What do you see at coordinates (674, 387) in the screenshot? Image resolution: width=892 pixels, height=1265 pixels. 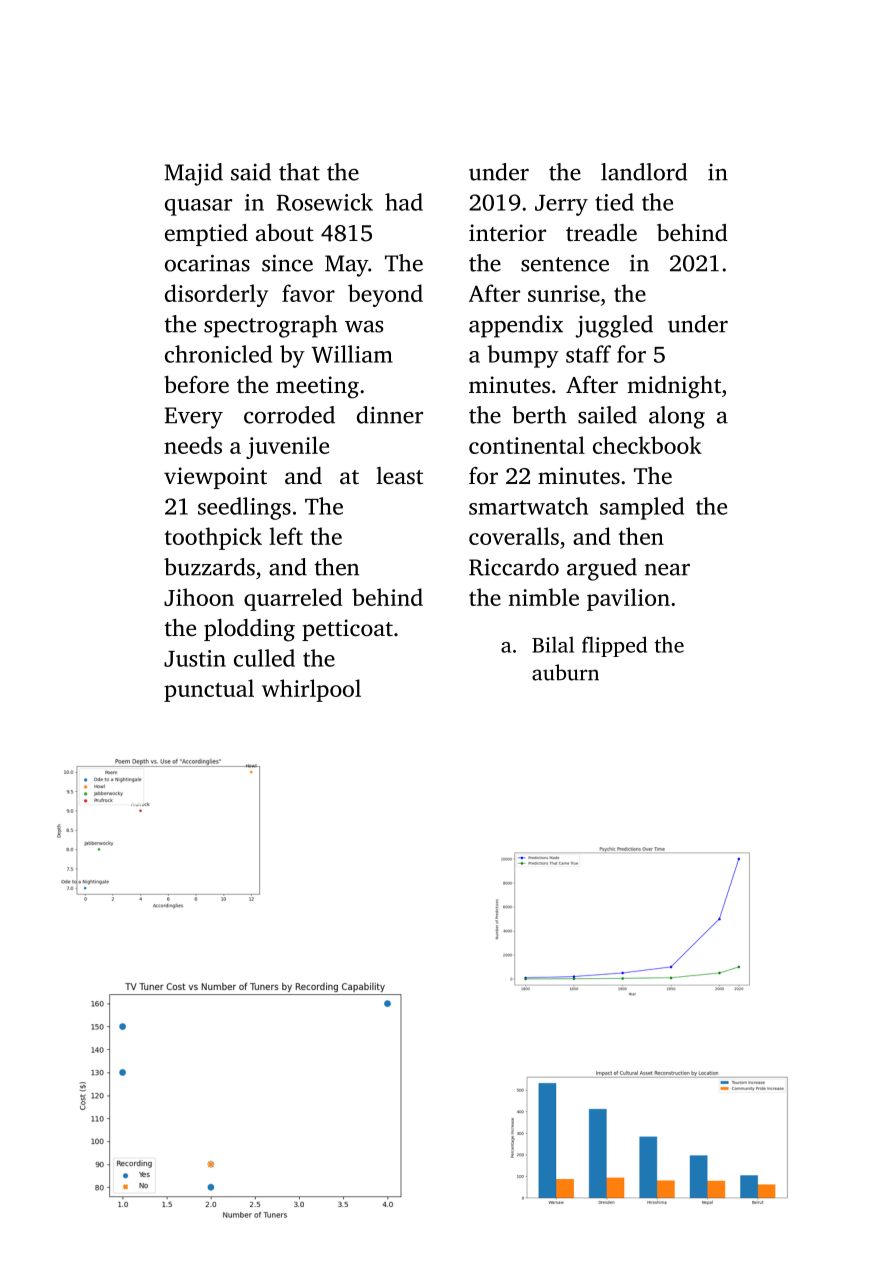 I see `midnight` at bounding box center [674, 387].
